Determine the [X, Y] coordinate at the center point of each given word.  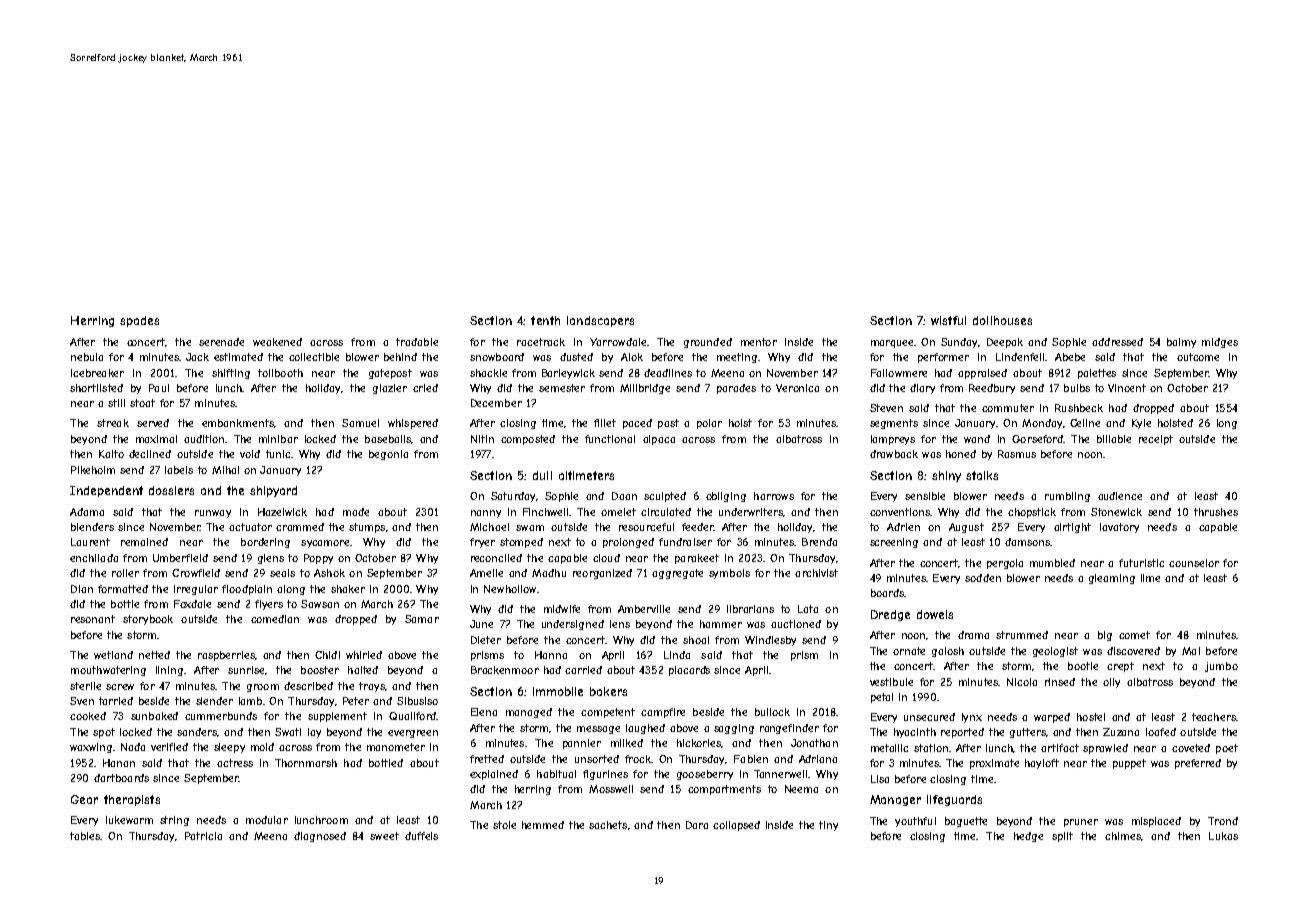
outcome [1198, 357]
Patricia [203, 836]
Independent [106, 491]
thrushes [1216, 512]
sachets [608, 825]
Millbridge [645, 389]
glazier [390, 389]
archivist [816, 573]
